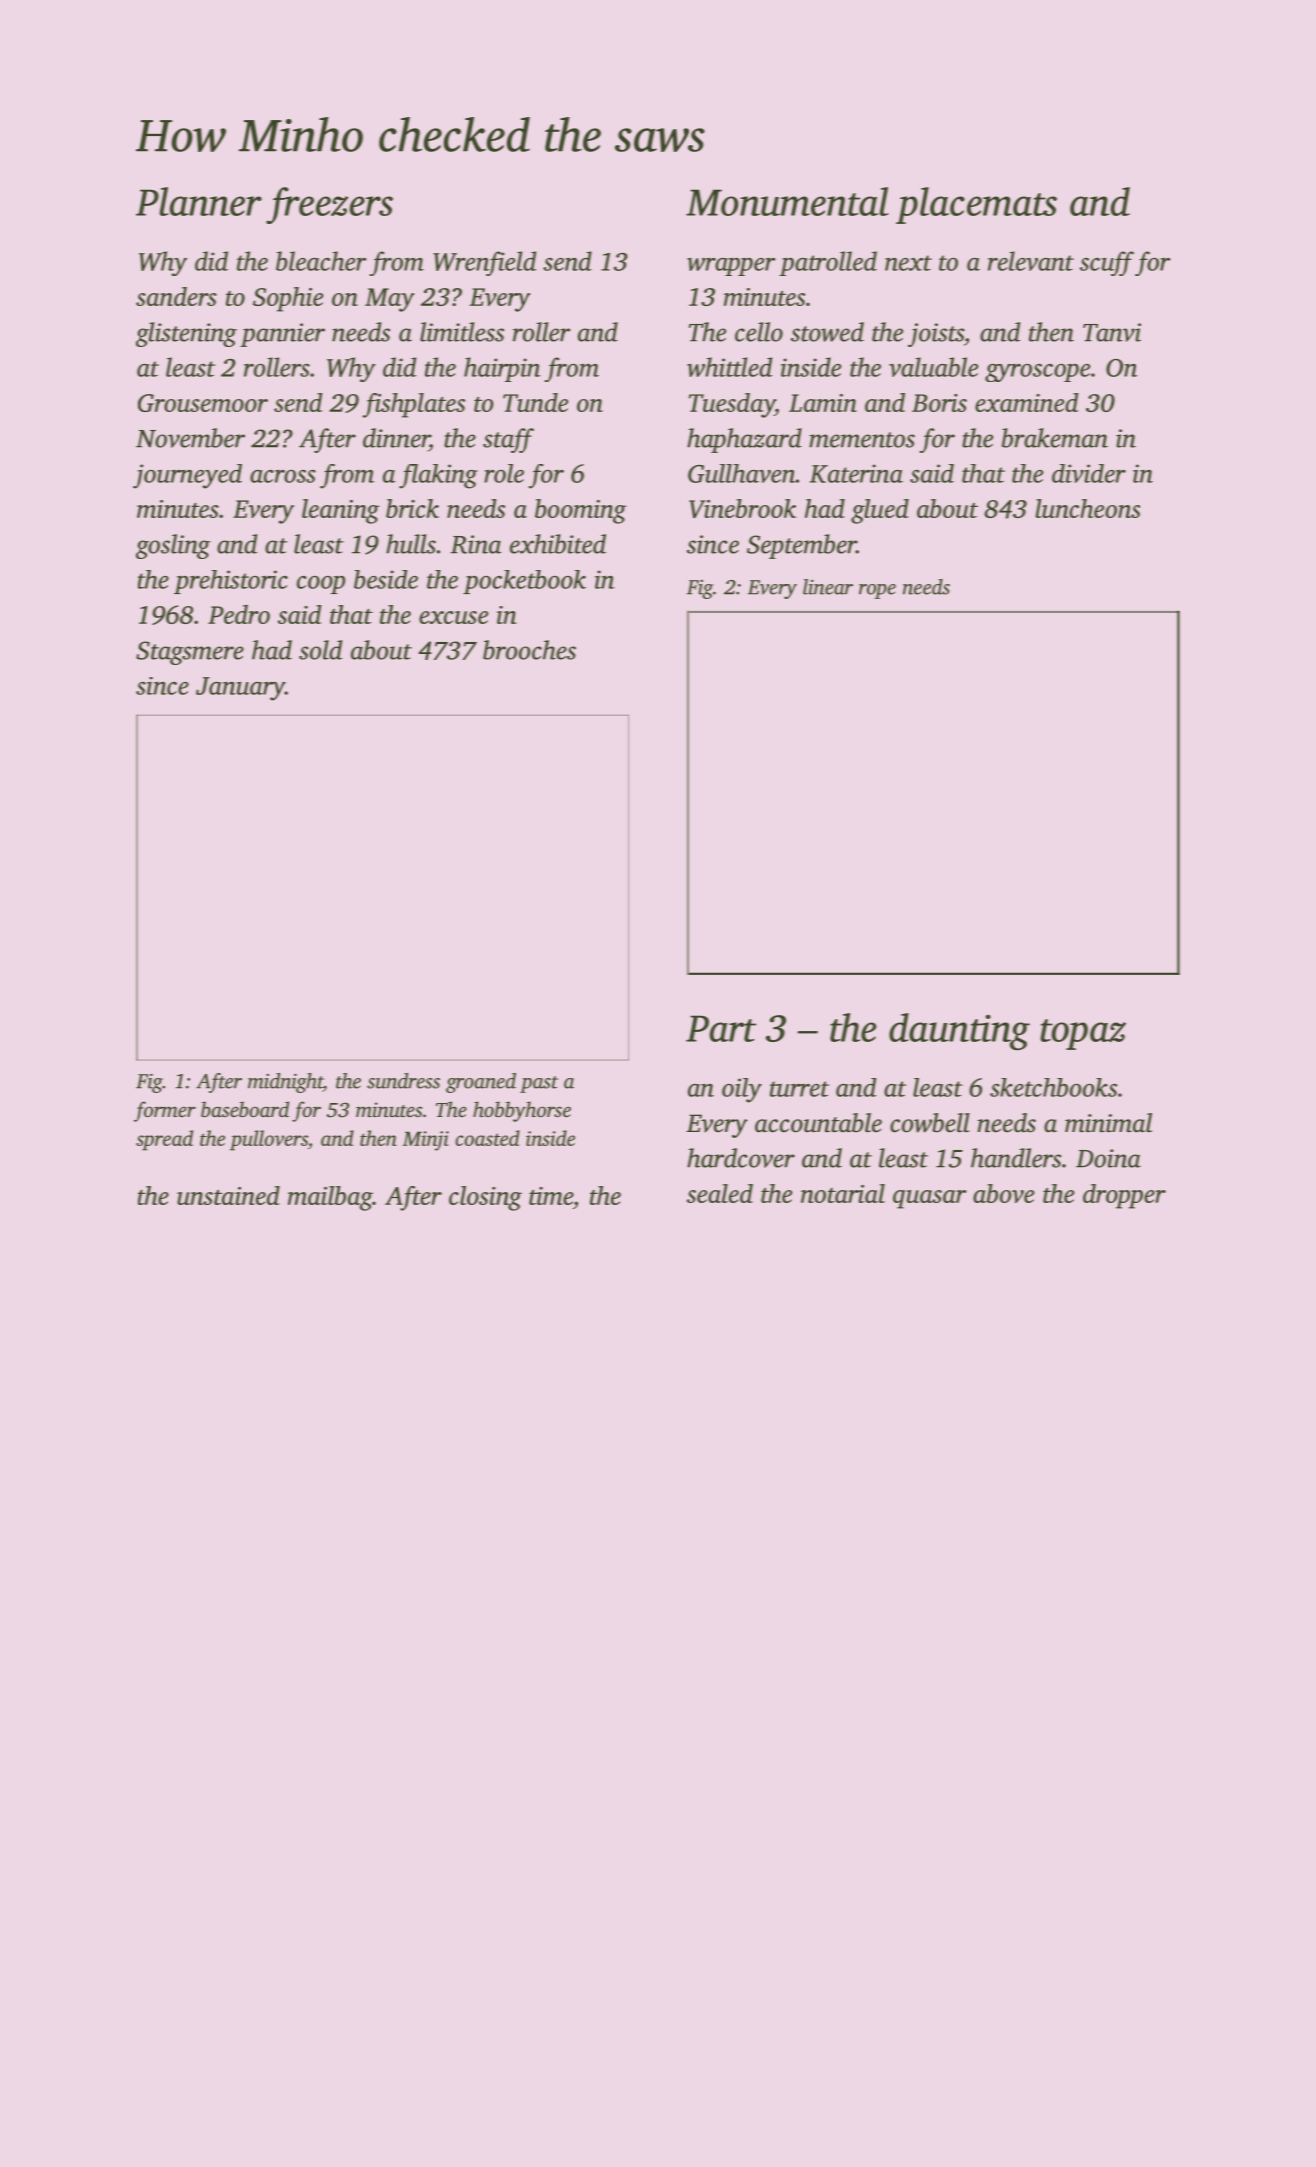 The width and height of the screenshot is (1316, 2167). Describe the element at coordinates (453, 617) in the screenshot. I see `excuse` at that location.
